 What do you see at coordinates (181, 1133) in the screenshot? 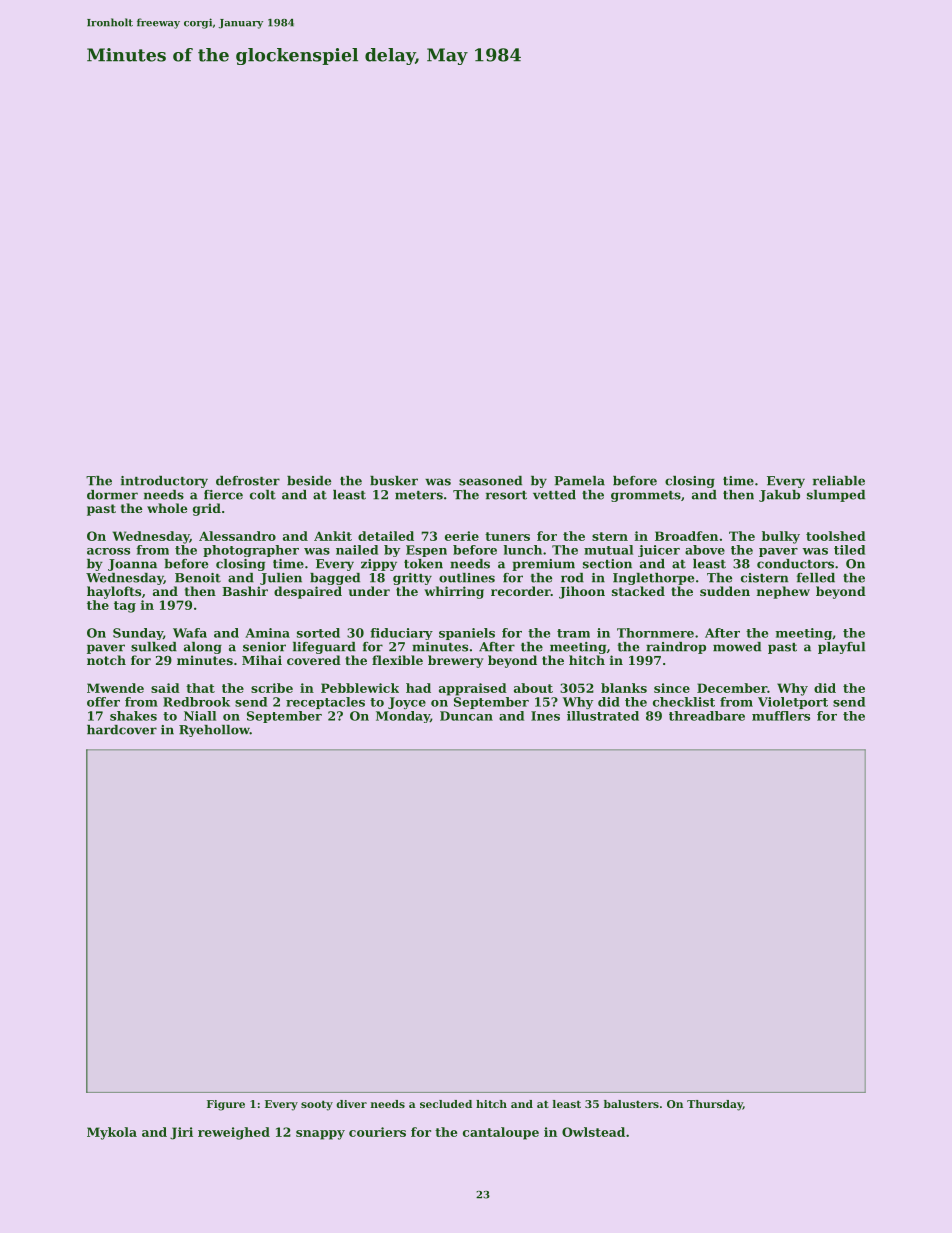
I see `Jiri` at bounding box center [181, 1133].
